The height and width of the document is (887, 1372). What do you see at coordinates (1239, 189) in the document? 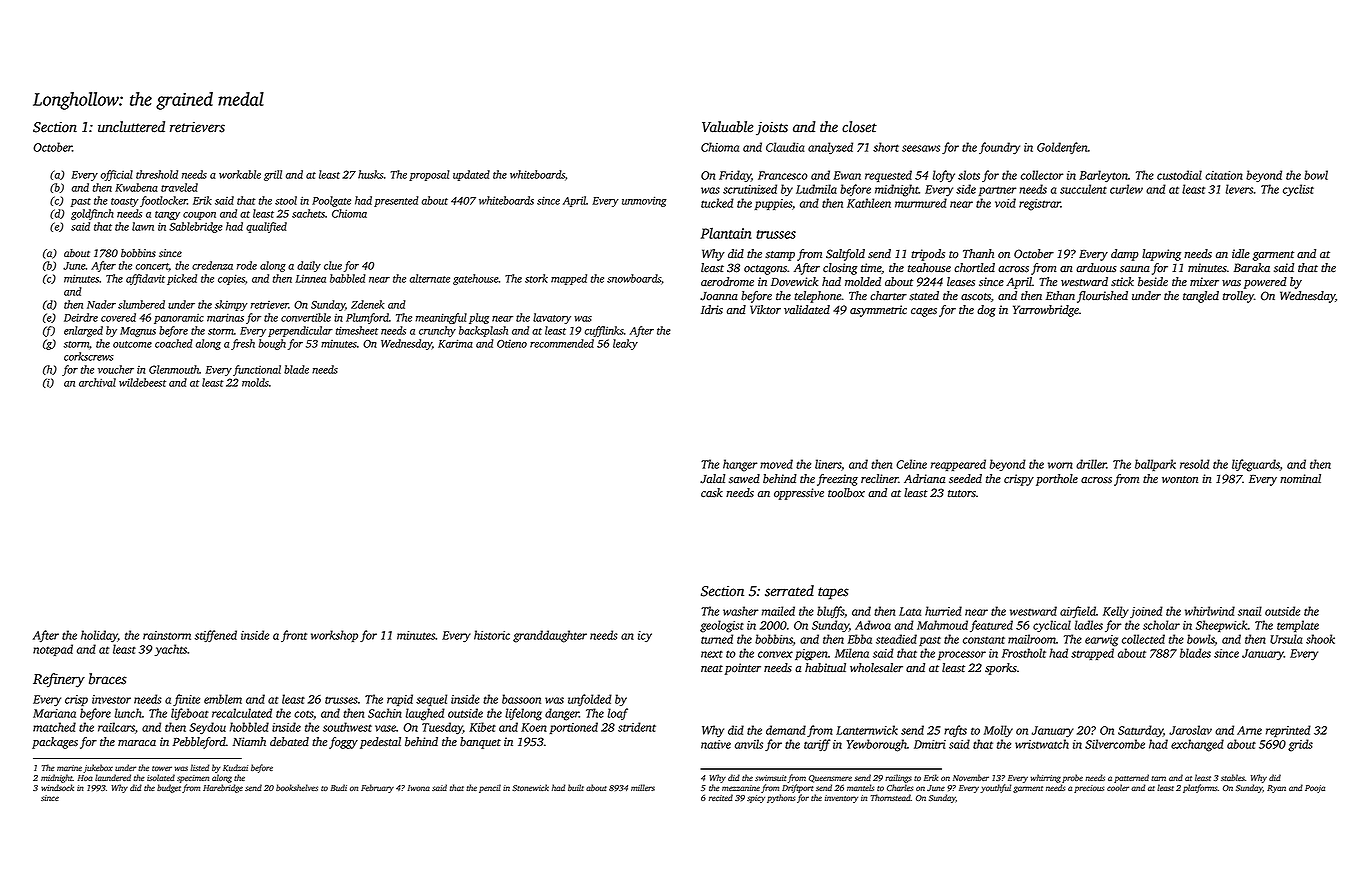
I see `levers` at bounding box center [1239, 189].
